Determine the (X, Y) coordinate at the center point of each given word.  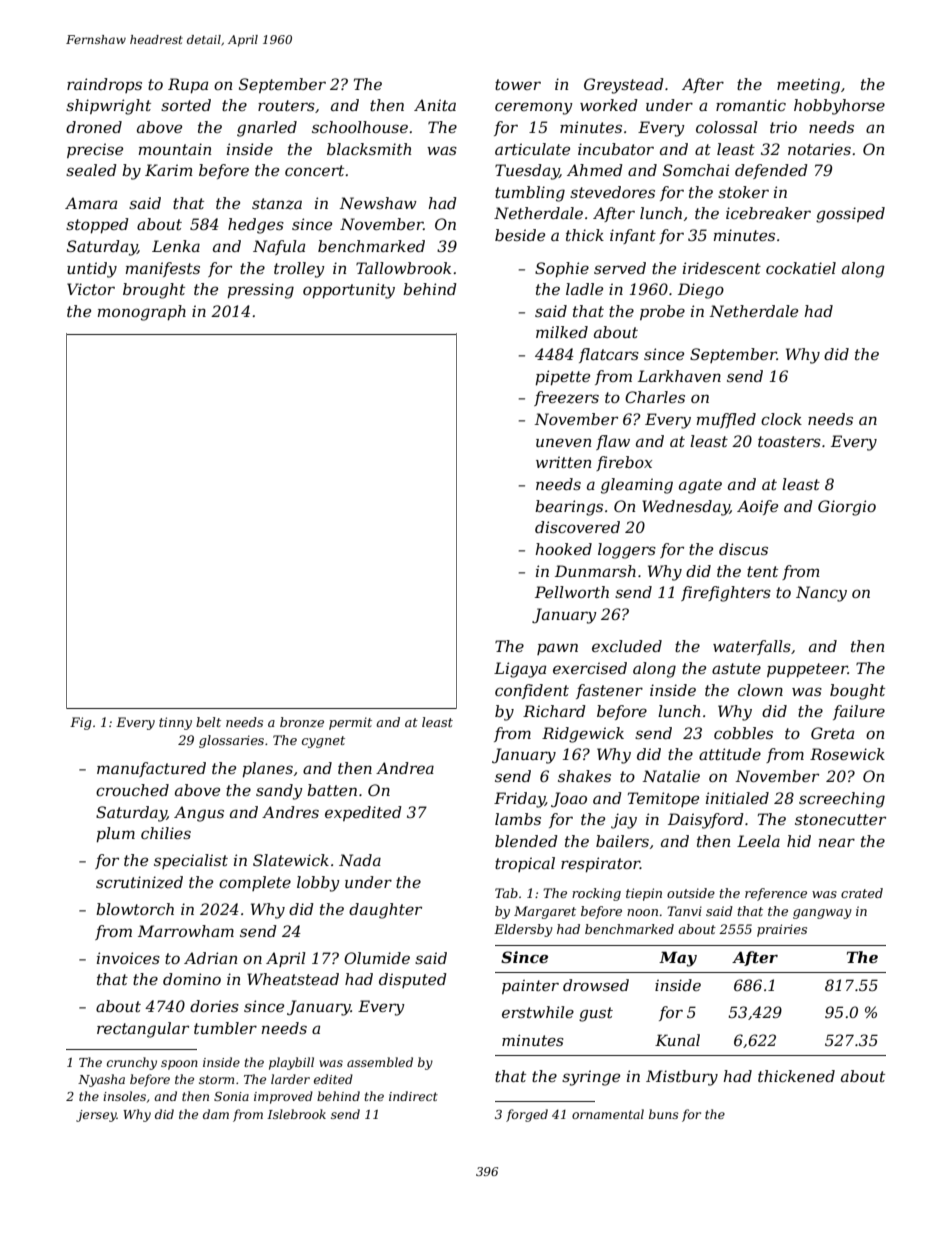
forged (527, 1115)
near (837, 842)
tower (518, 84)
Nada (360, 860)
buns (664, 1114)
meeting (808, 86)
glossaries (231, 741)
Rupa (188, 85)
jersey (96, 1116)
